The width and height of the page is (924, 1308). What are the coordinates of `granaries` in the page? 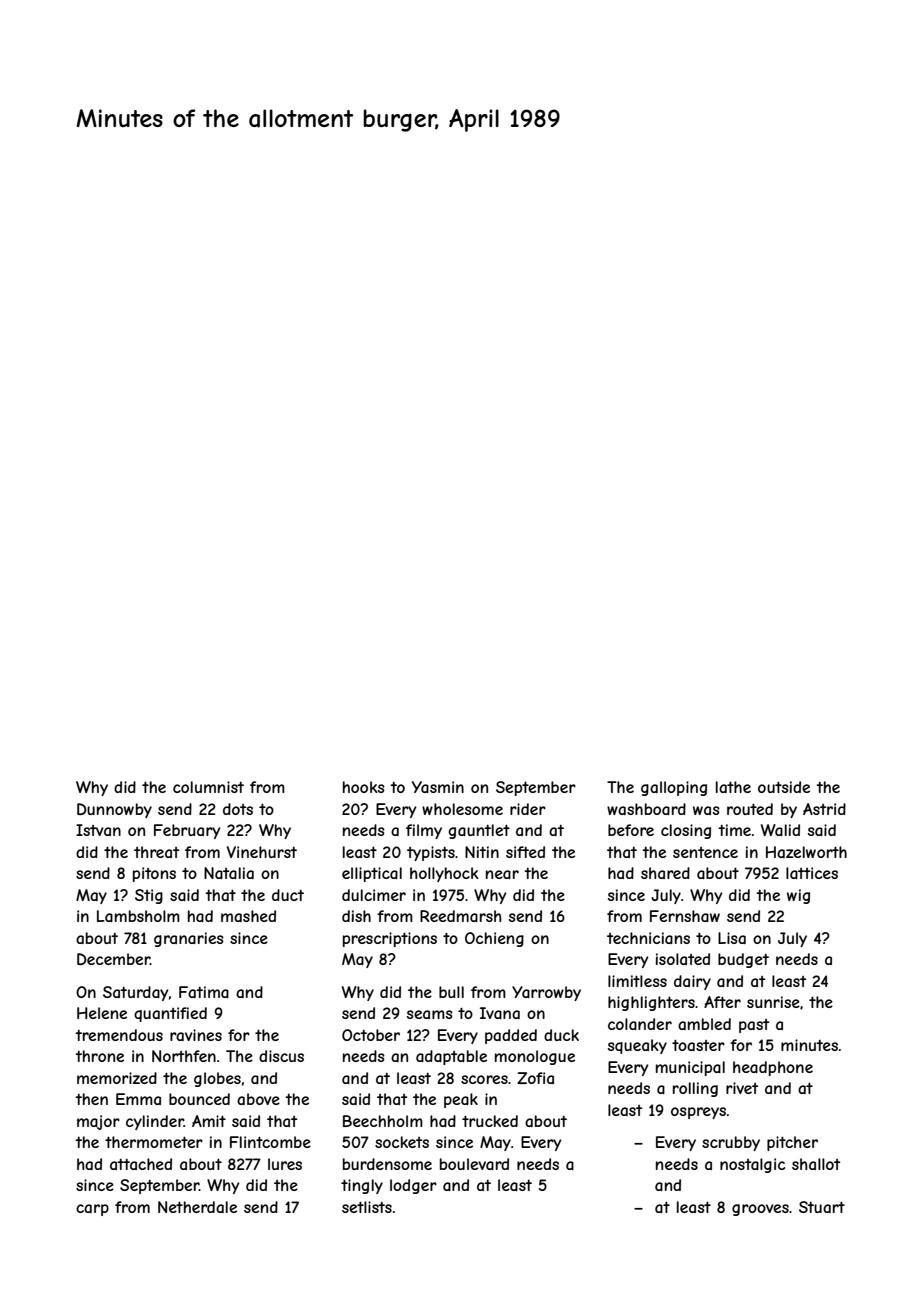 It's located at (189, 939).
